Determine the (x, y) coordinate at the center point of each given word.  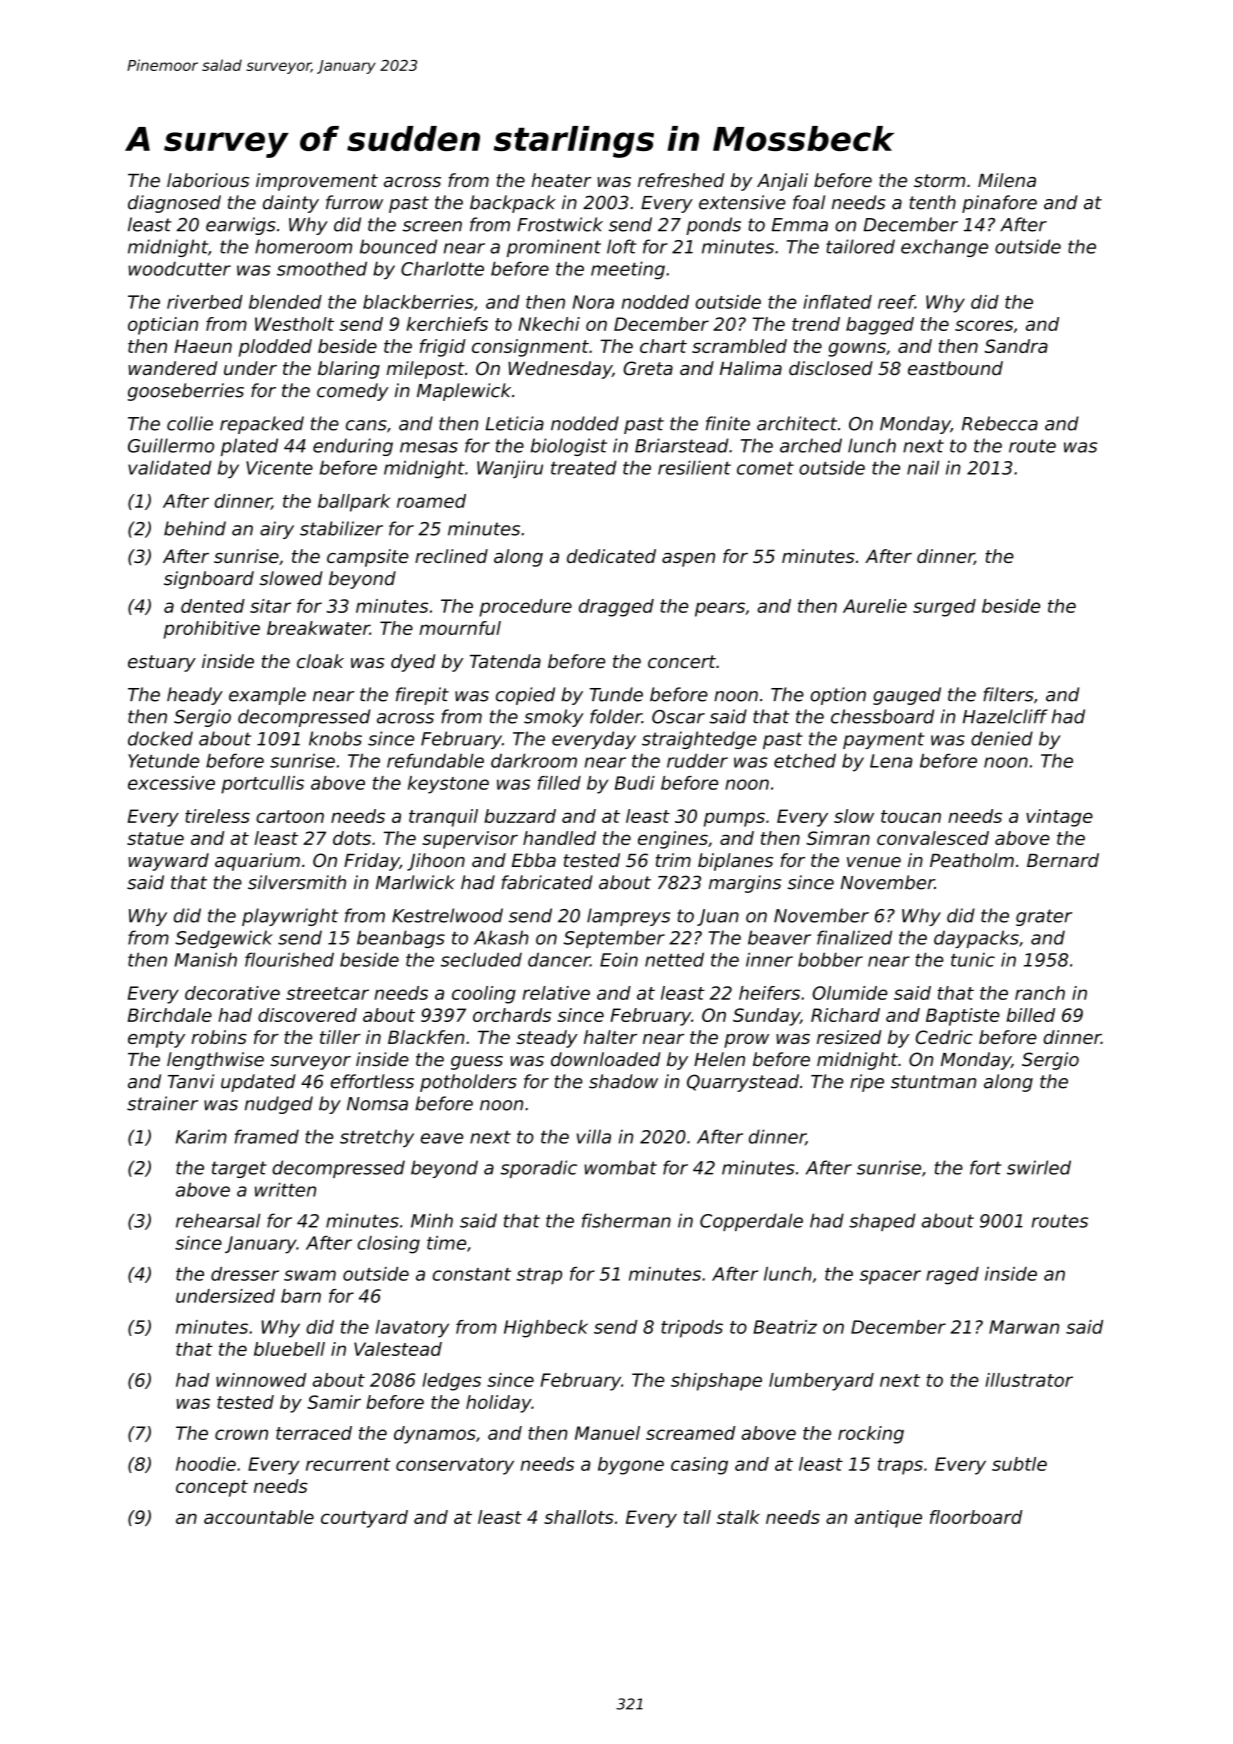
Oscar (678, 717)
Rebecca (1000, 423)
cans (366, 425)
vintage (1059, 818)
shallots (579, 1517)
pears (720, 609)
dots (352, 838)
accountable (259, 1517)
